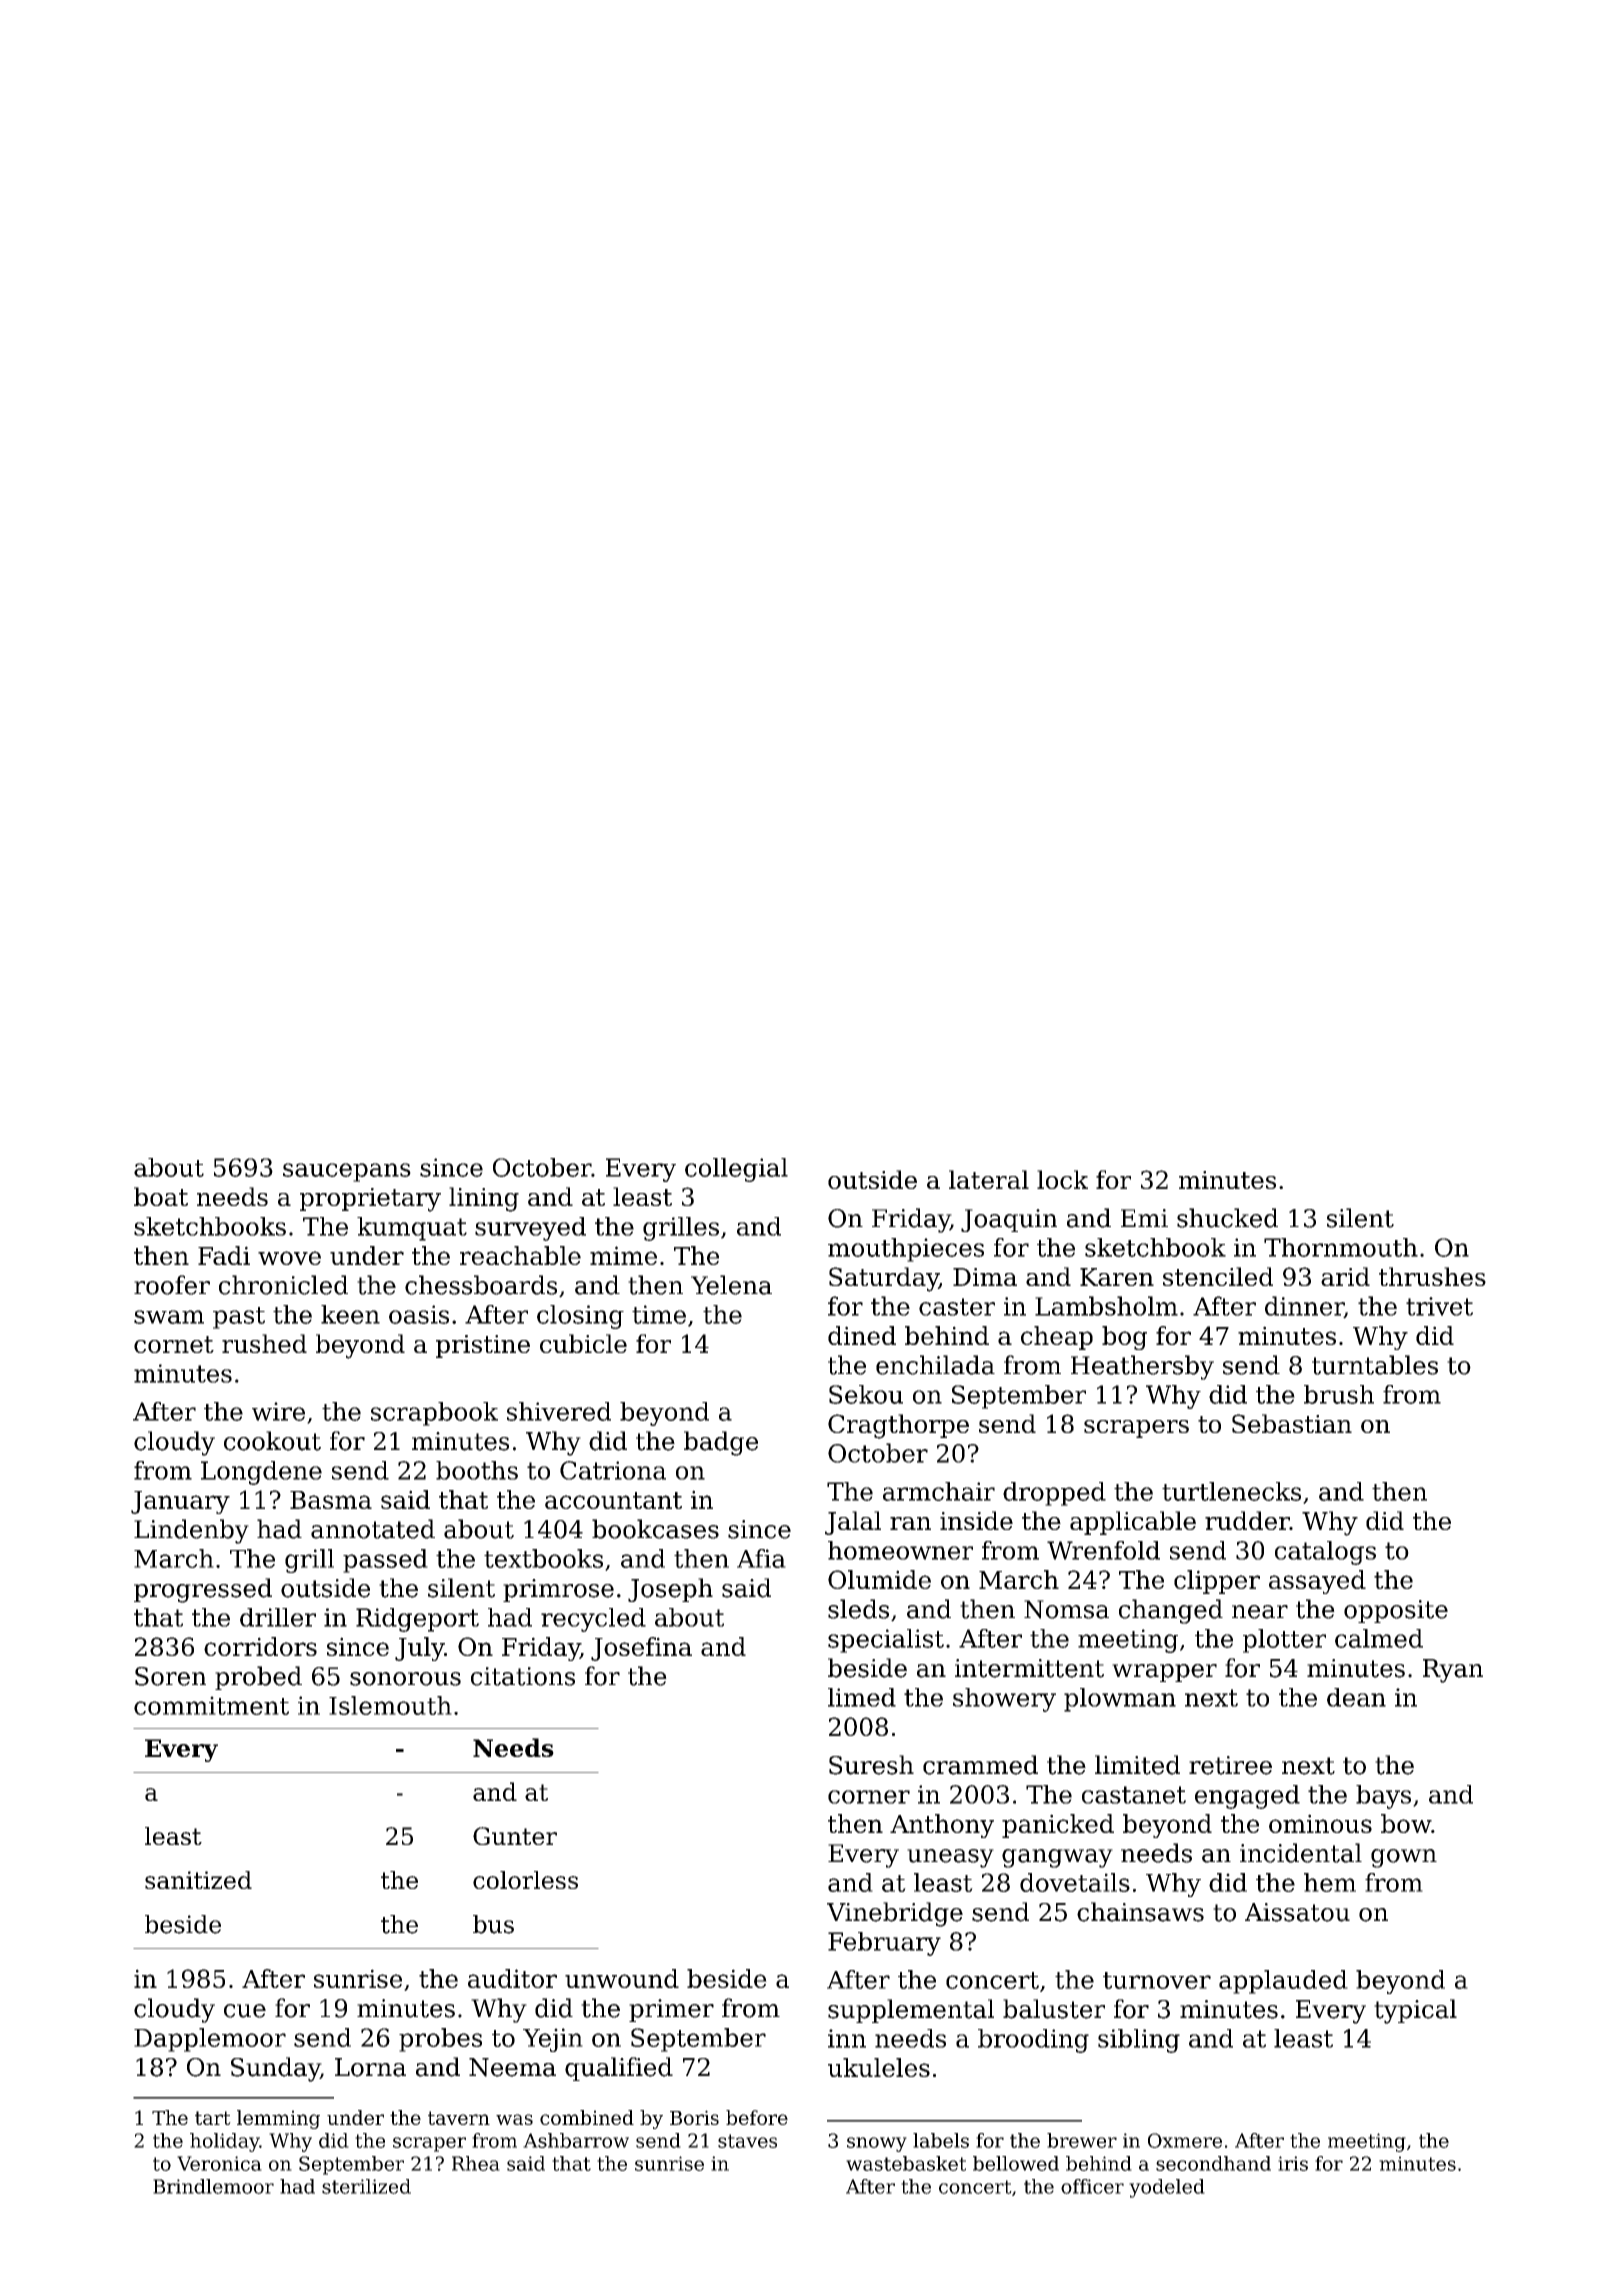 The height and width of the screenshot is (2292, 1620). I want to click on Thornmouth, so click(1341, 1247).
